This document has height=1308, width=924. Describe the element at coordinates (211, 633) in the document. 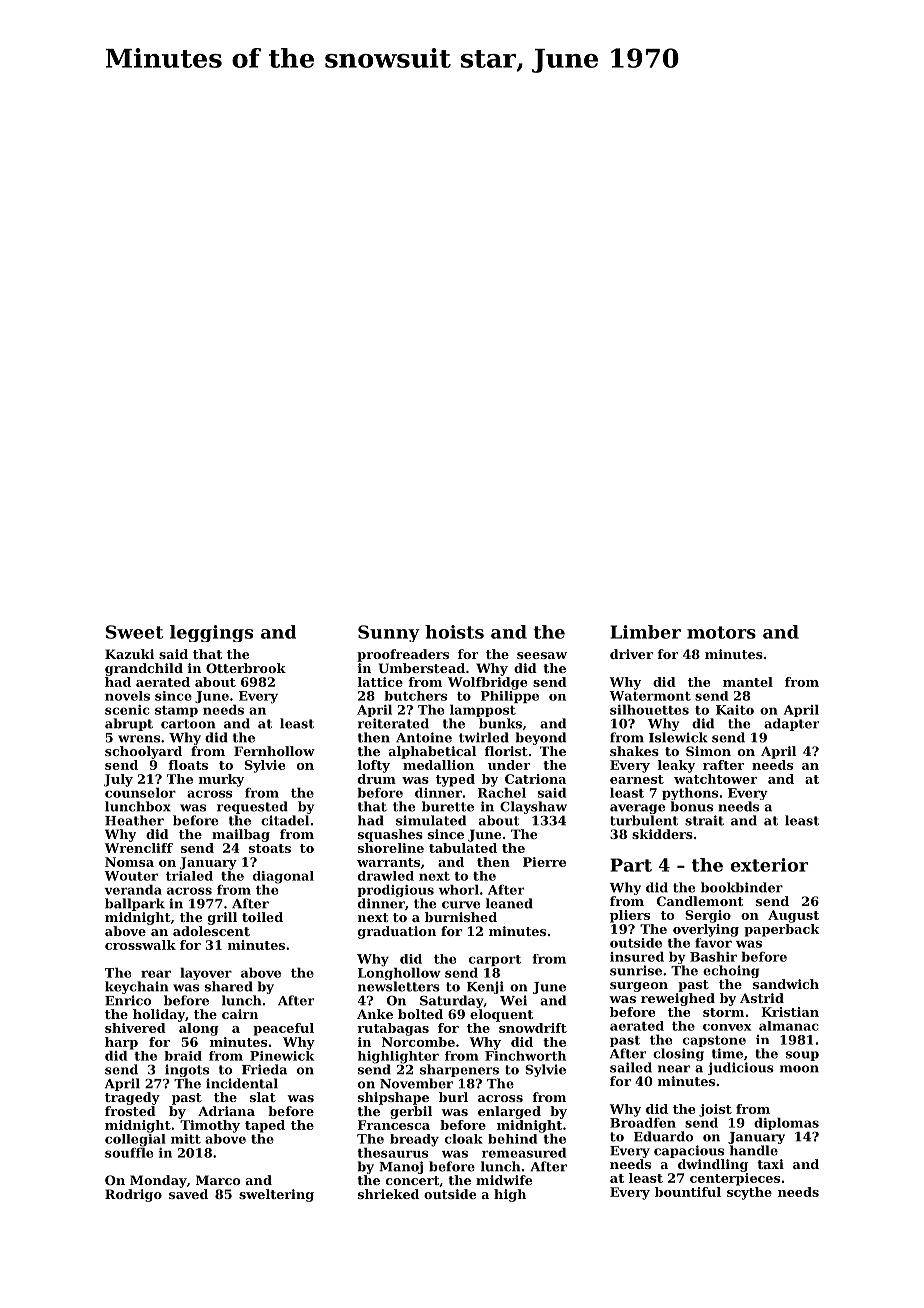

I see `leggings` at that location.
